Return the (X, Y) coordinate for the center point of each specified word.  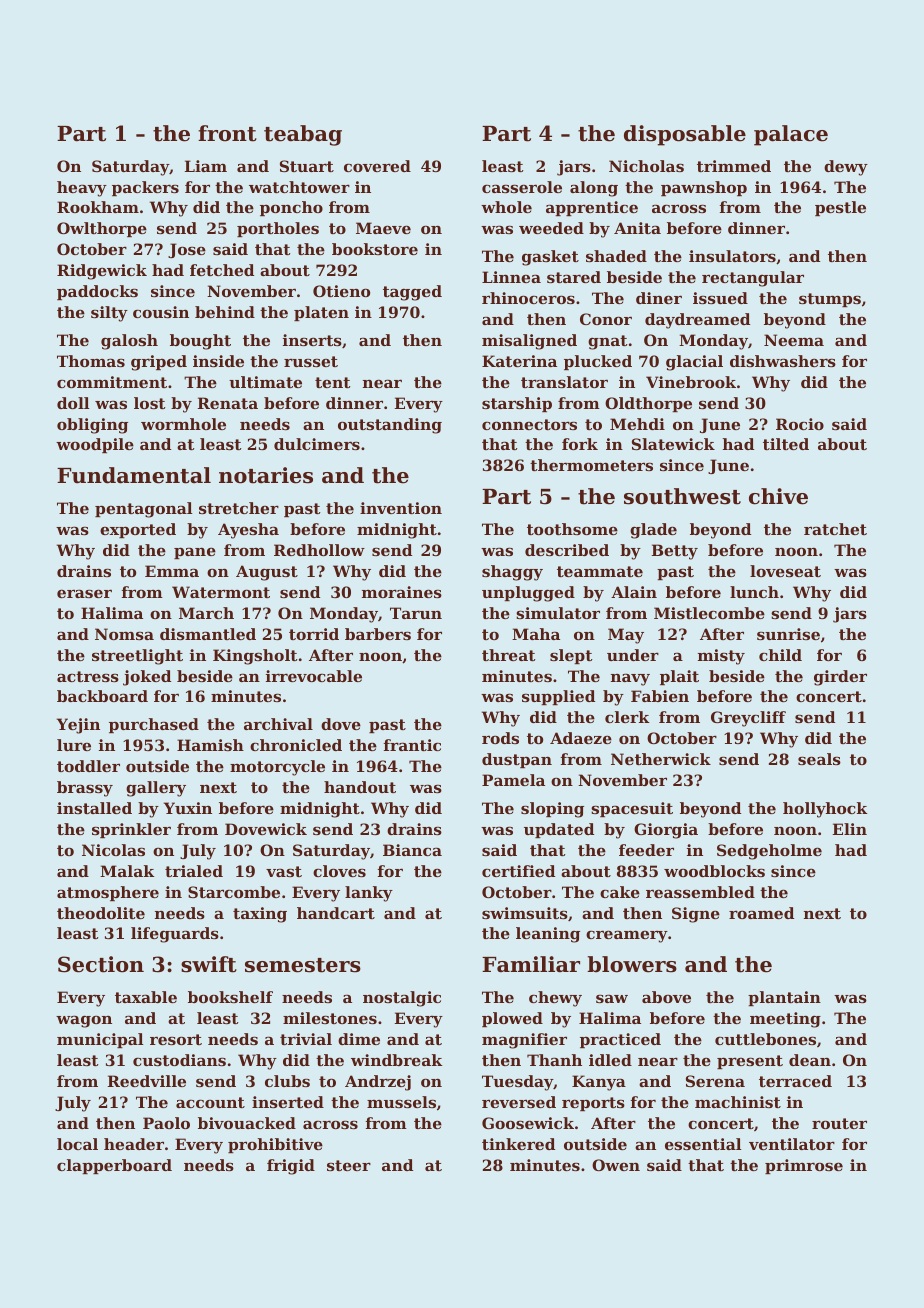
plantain (784, 998)
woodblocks (714, 871)
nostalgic (402, 999)
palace (791, 135)
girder (840, 678)
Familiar (531, 964)
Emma (172, 571)
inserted (288, 1102)
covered (377, 166)
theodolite (101, 913)
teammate (600, 571)
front (227, 133)
